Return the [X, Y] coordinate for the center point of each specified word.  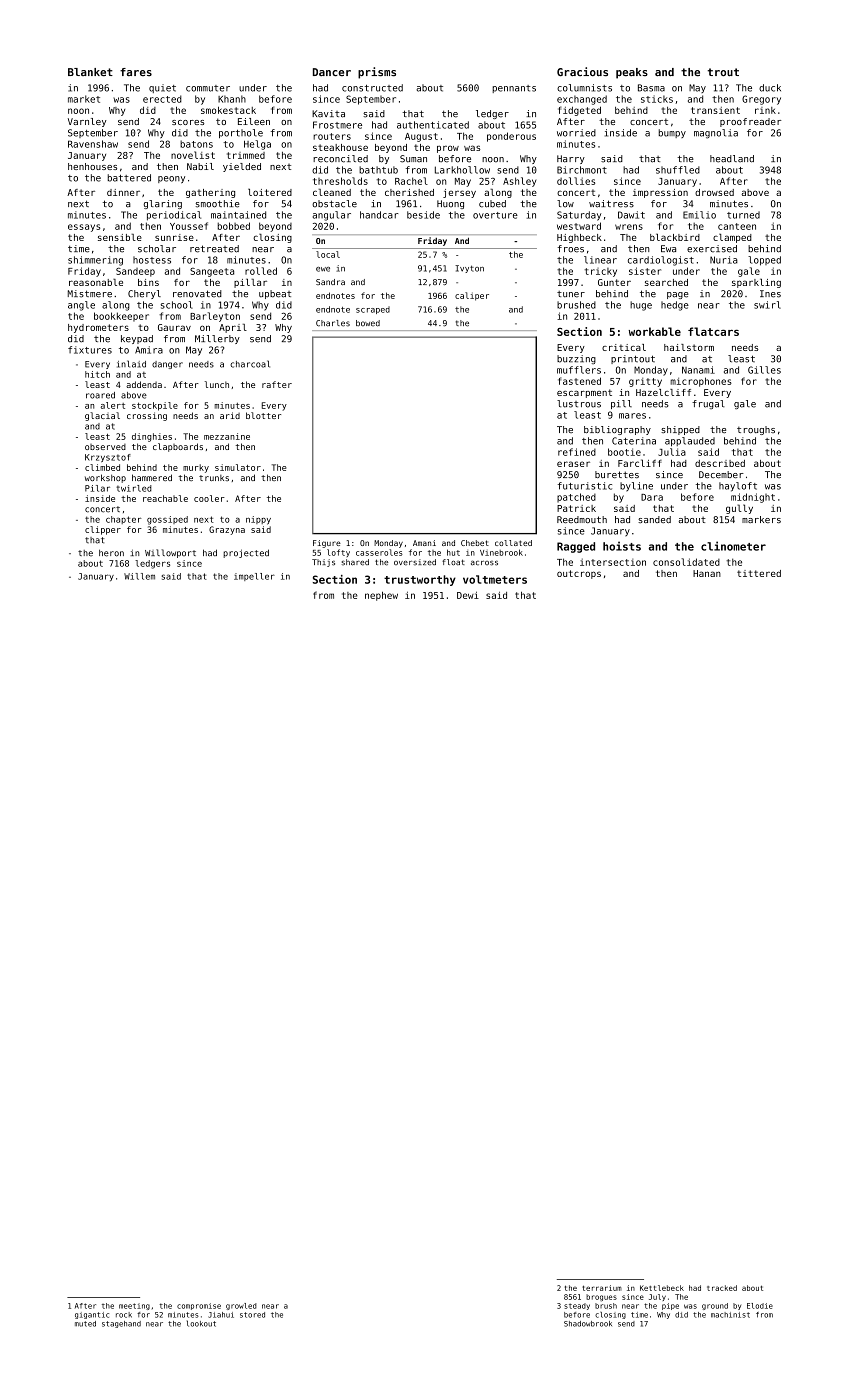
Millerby [217, 339]
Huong [450, 204]
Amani [424, 543]
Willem [139, 576]
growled [241, 1306]
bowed [368, 323]
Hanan [707, 573]
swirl [767, 305]
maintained [238, 215]
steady [577, 1306]
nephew [381, 596]
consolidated [686, 562]
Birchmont [582, 170]
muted [85, 1324]
